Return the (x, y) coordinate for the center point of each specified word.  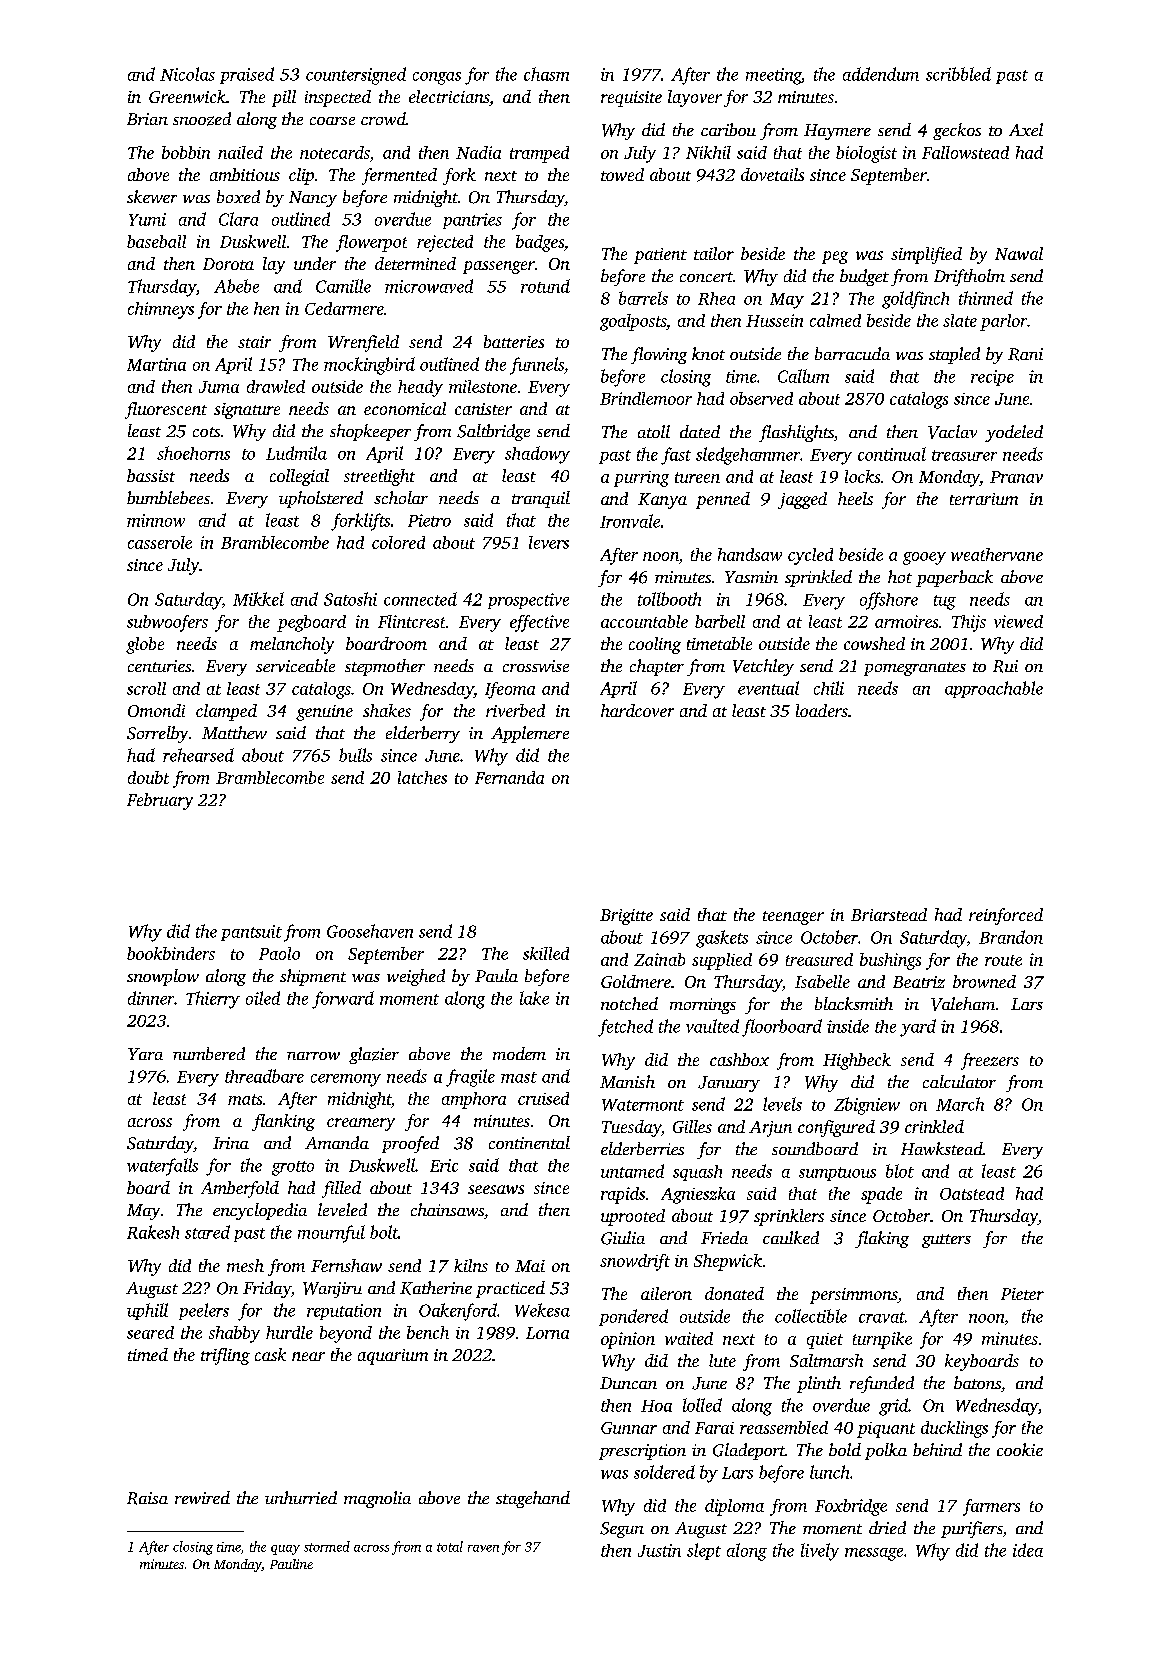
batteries (514, 341)
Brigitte (626, 917)
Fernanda (509, 777)
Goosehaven (370, 931)
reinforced (1006, 916)
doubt (148, 777)
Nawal (1019, 253)
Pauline (291, 1564)
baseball (156, 241)
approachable (994, 689)
